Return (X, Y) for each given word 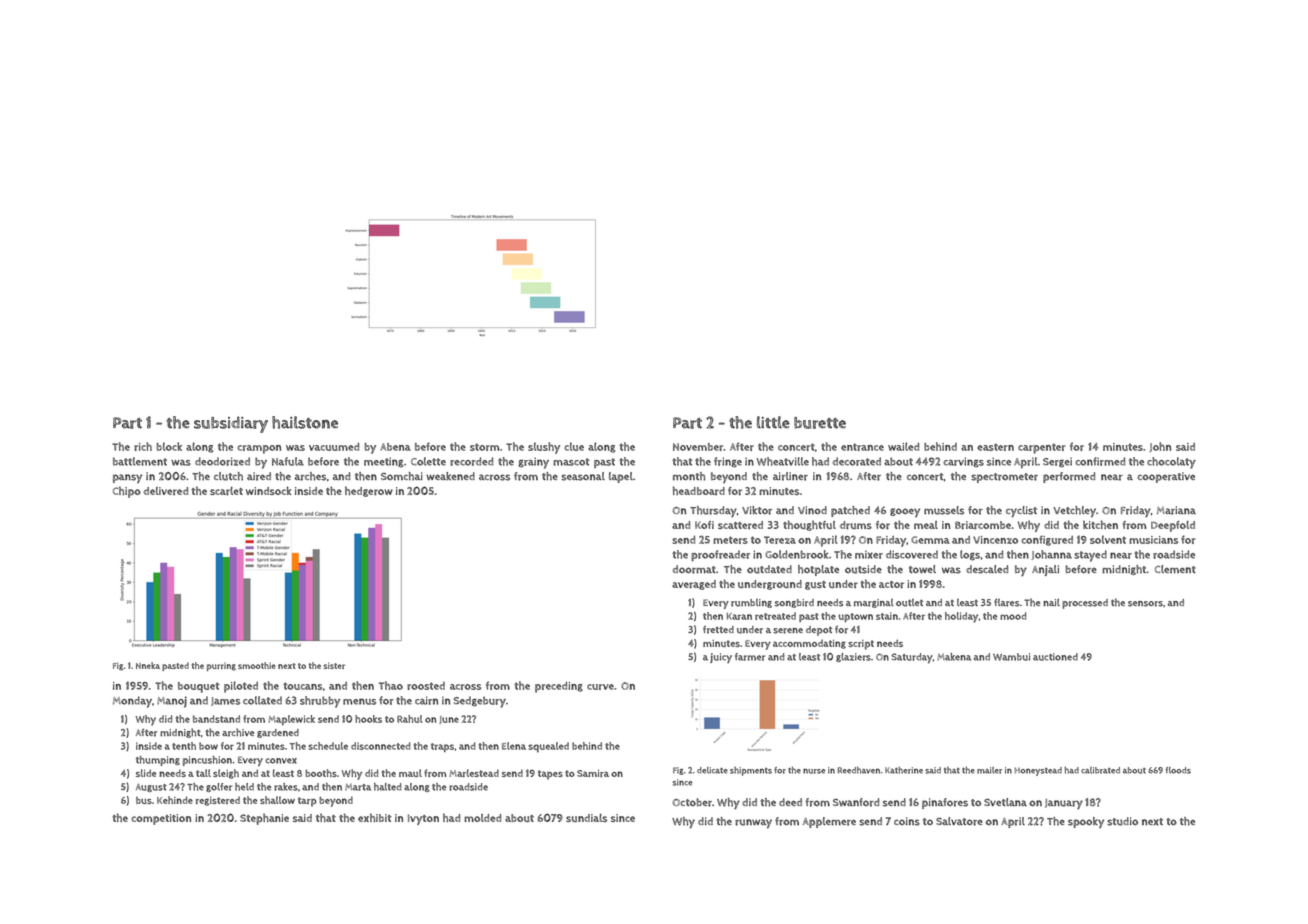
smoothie (257, 665)
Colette (428, 461)
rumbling (751, 603)
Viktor (757, 510)
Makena (954, 657)
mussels (944, 510)
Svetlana (1005, 802)
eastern (995, 447)
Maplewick (291, 720)
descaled (987, 569)
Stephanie (264, 819)
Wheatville (783, 461)
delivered (166, 491)
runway (753, 824)
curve (600, 687)
